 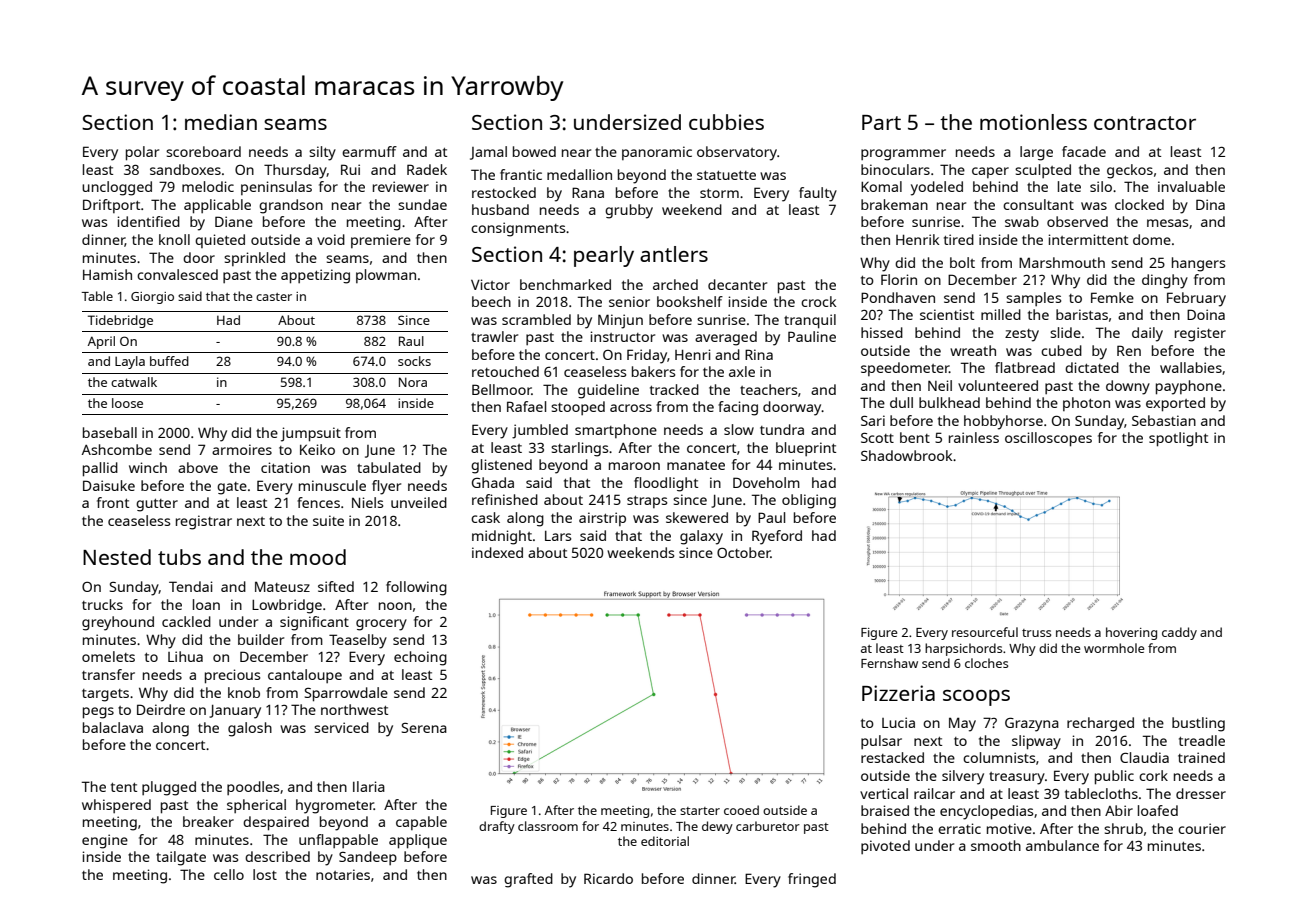 I want to click on rainless, so click(x=974, y=437).
